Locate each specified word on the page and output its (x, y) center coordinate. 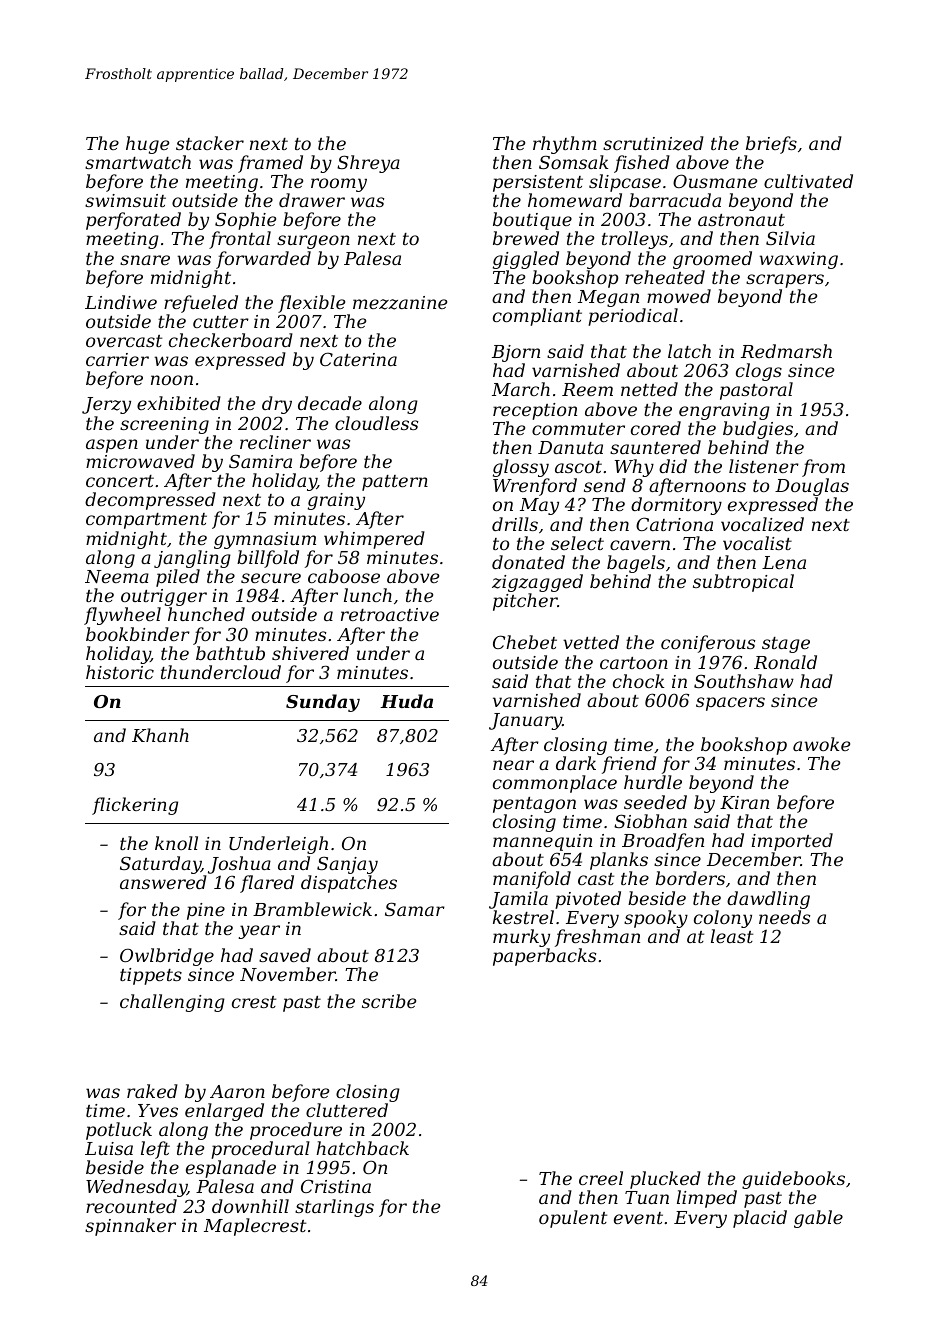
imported (792, 842)
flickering (135, 806)
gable (818, 1219)
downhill (250, 1206)
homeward (575, 200)
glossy (521, 468)
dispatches (349, 884)
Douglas (812, 487)
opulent (573, 1219)
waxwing (798, 260)
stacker (210, 143)
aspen (112, 446)
